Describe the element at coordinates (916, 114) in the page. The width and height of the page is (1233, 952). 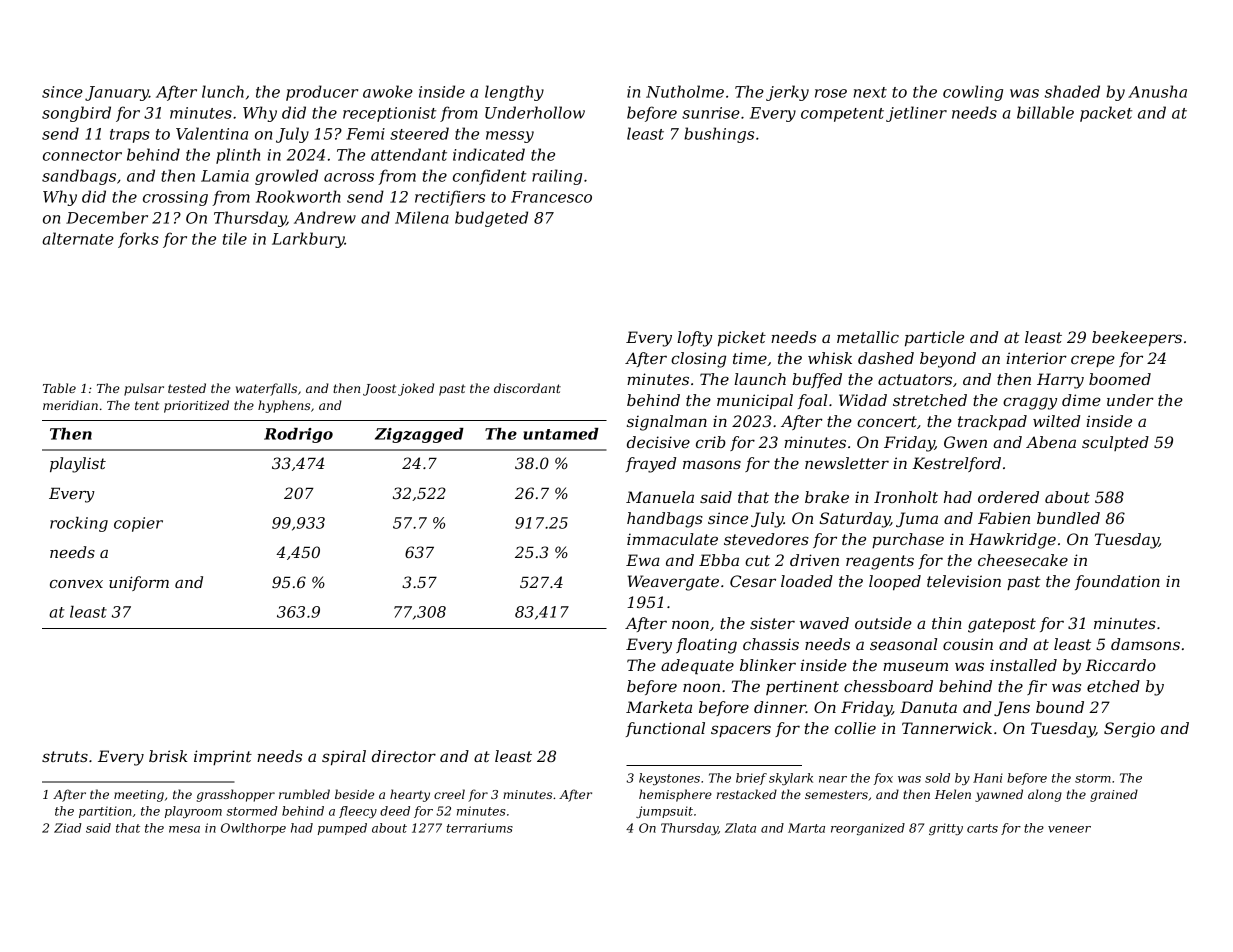
I see `jetliner` at that location.
